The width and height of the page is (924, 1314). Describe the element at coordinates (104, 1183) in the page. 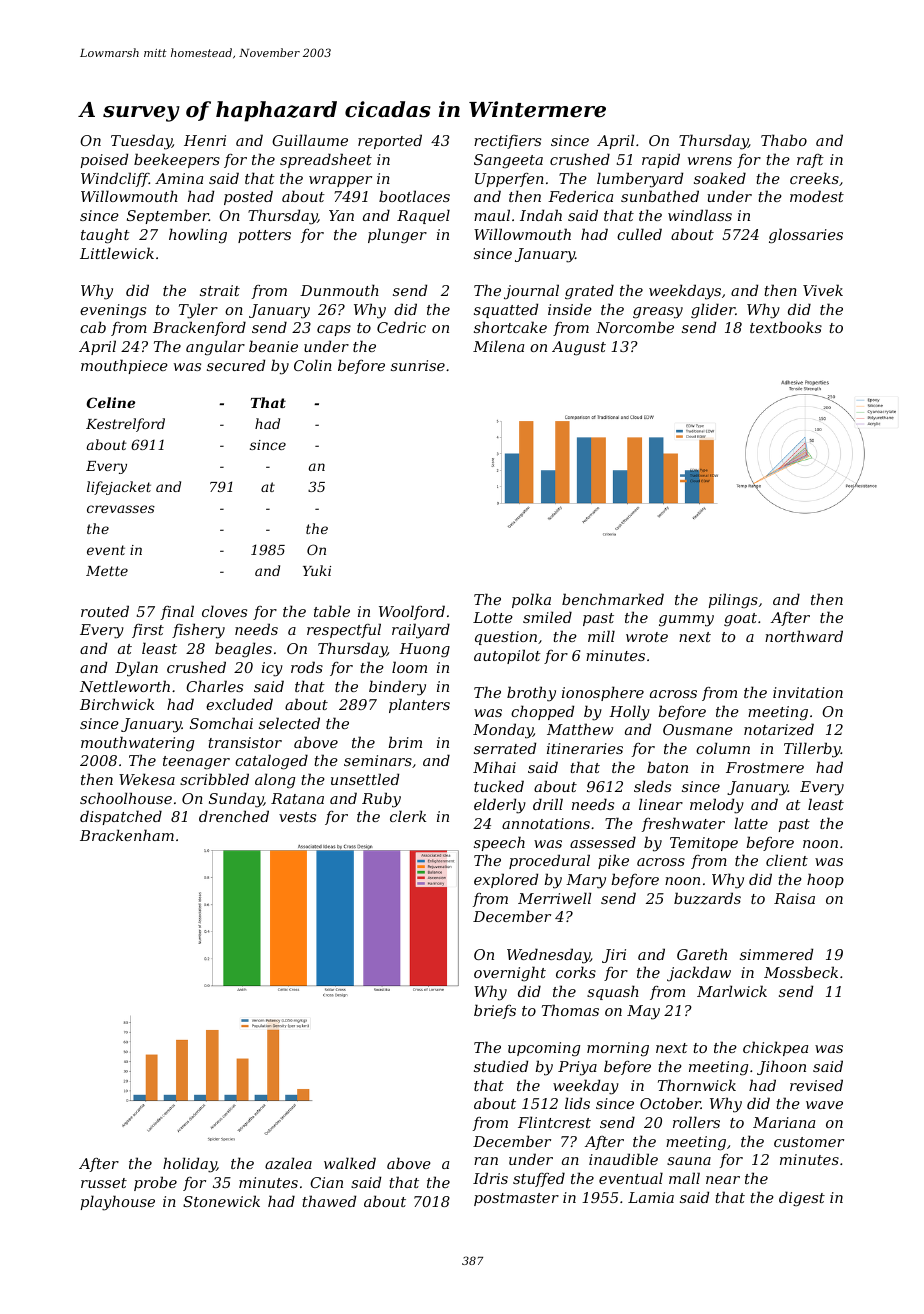

I see `russet` at that location.
